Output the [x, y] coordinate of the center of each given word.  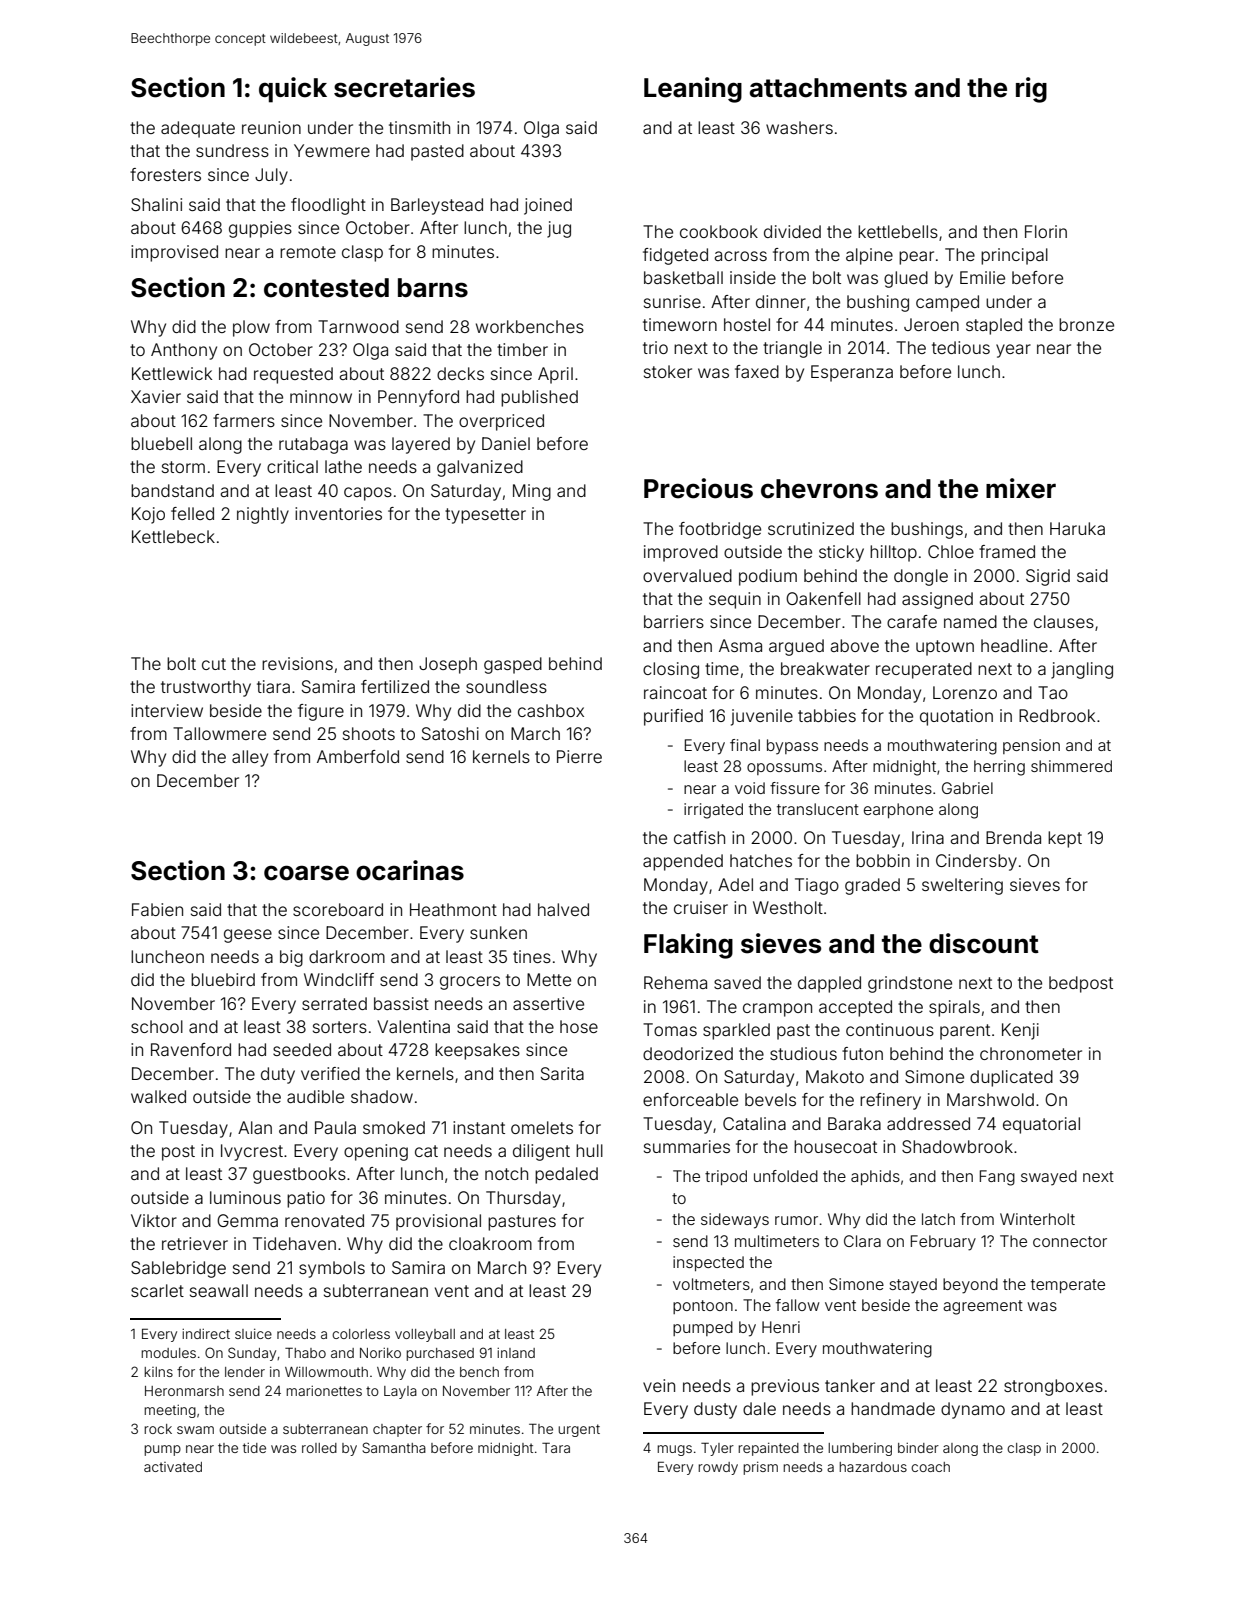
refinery [890, 1101]
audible [315, 1096]
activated [173, 1467]
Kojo [148, 515]
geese [248, 936]
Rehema [675, 982]
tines [532, 956]
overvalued [687, 575]
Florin [1046, 231]
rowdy [718, 1468]
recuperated [924, 670]
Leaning [693, 90]
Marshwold [990, 1099]
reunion [271, 127]
